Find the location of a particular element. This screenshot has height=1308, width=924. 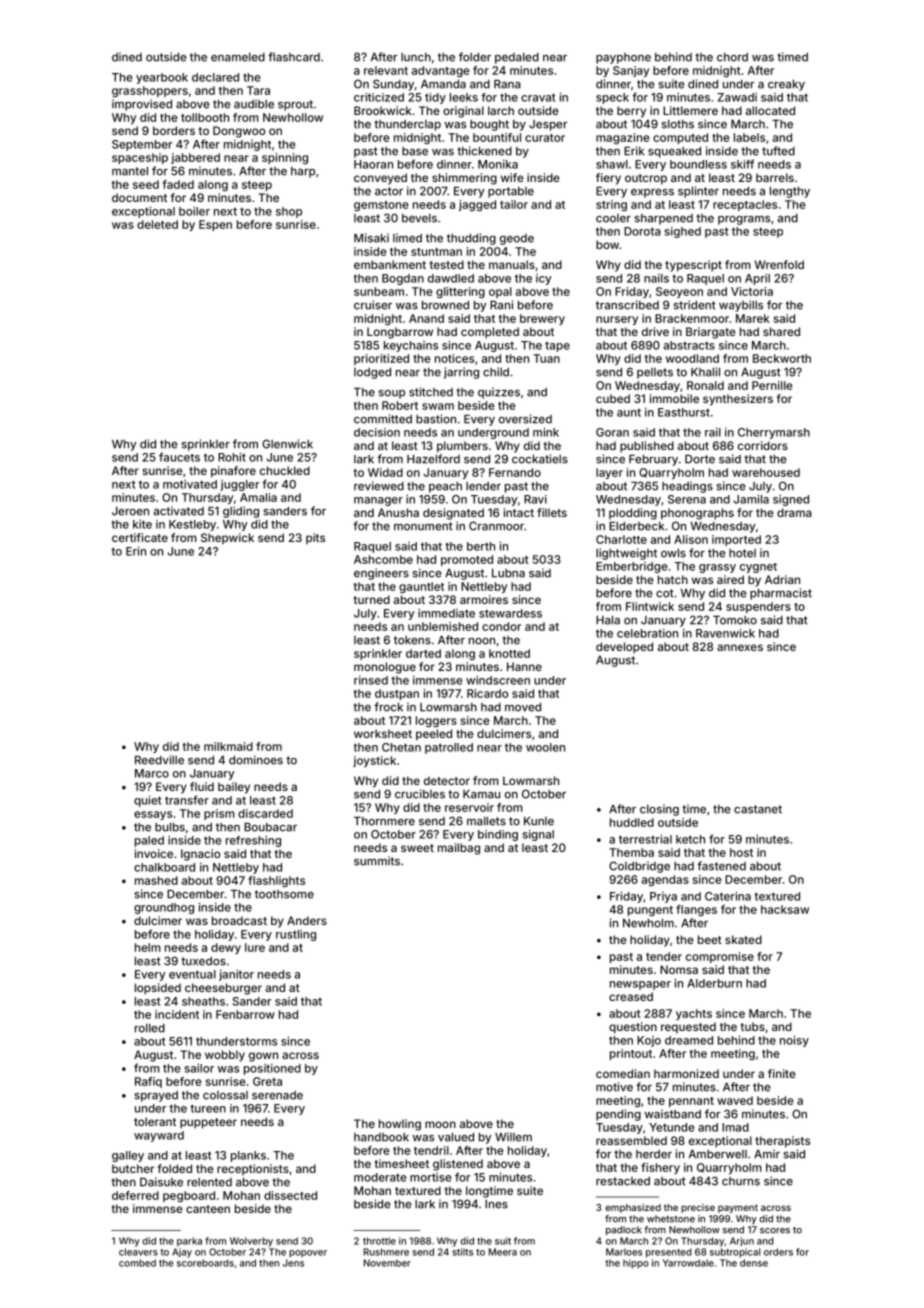

skated is located at coordinates (743, 939).
